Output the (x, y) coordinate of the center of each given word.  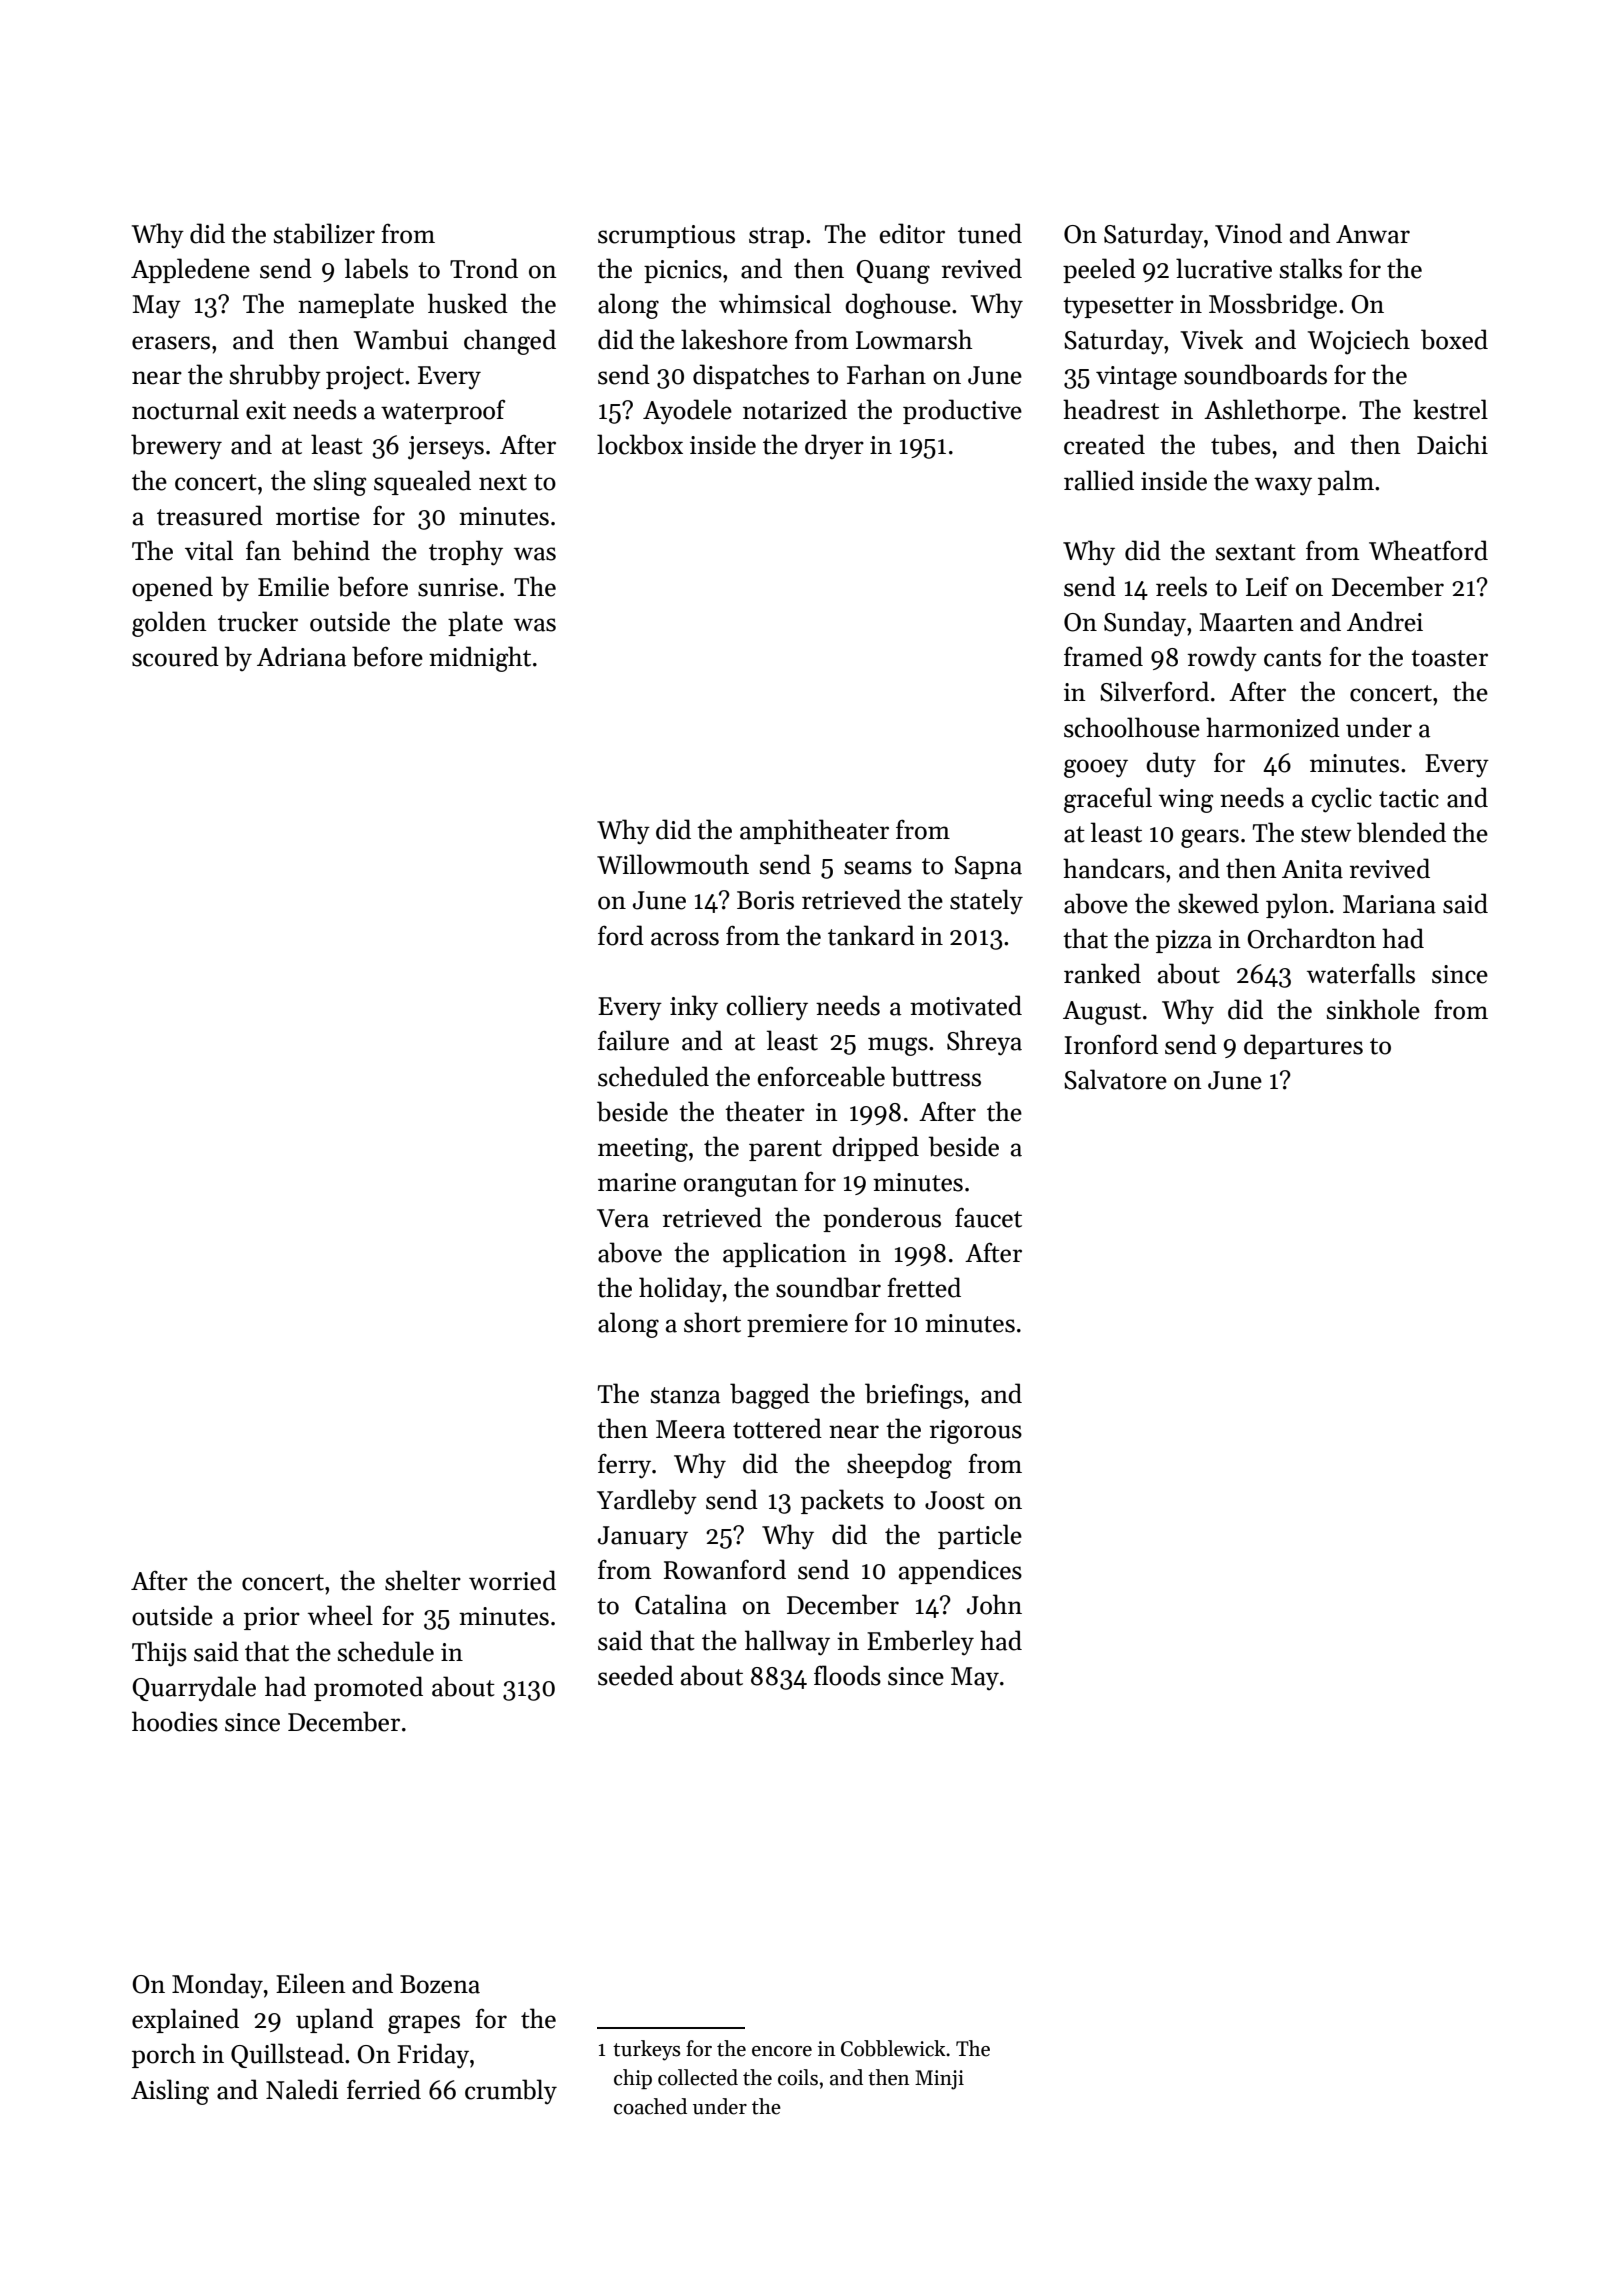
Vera (623, 1218)
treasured (210, 515)
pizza (1184, 941)
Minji (939, 2080)
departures (1303, 1046)
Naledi (302, 2089)
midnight (480, 659)
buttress (936, 1076)
